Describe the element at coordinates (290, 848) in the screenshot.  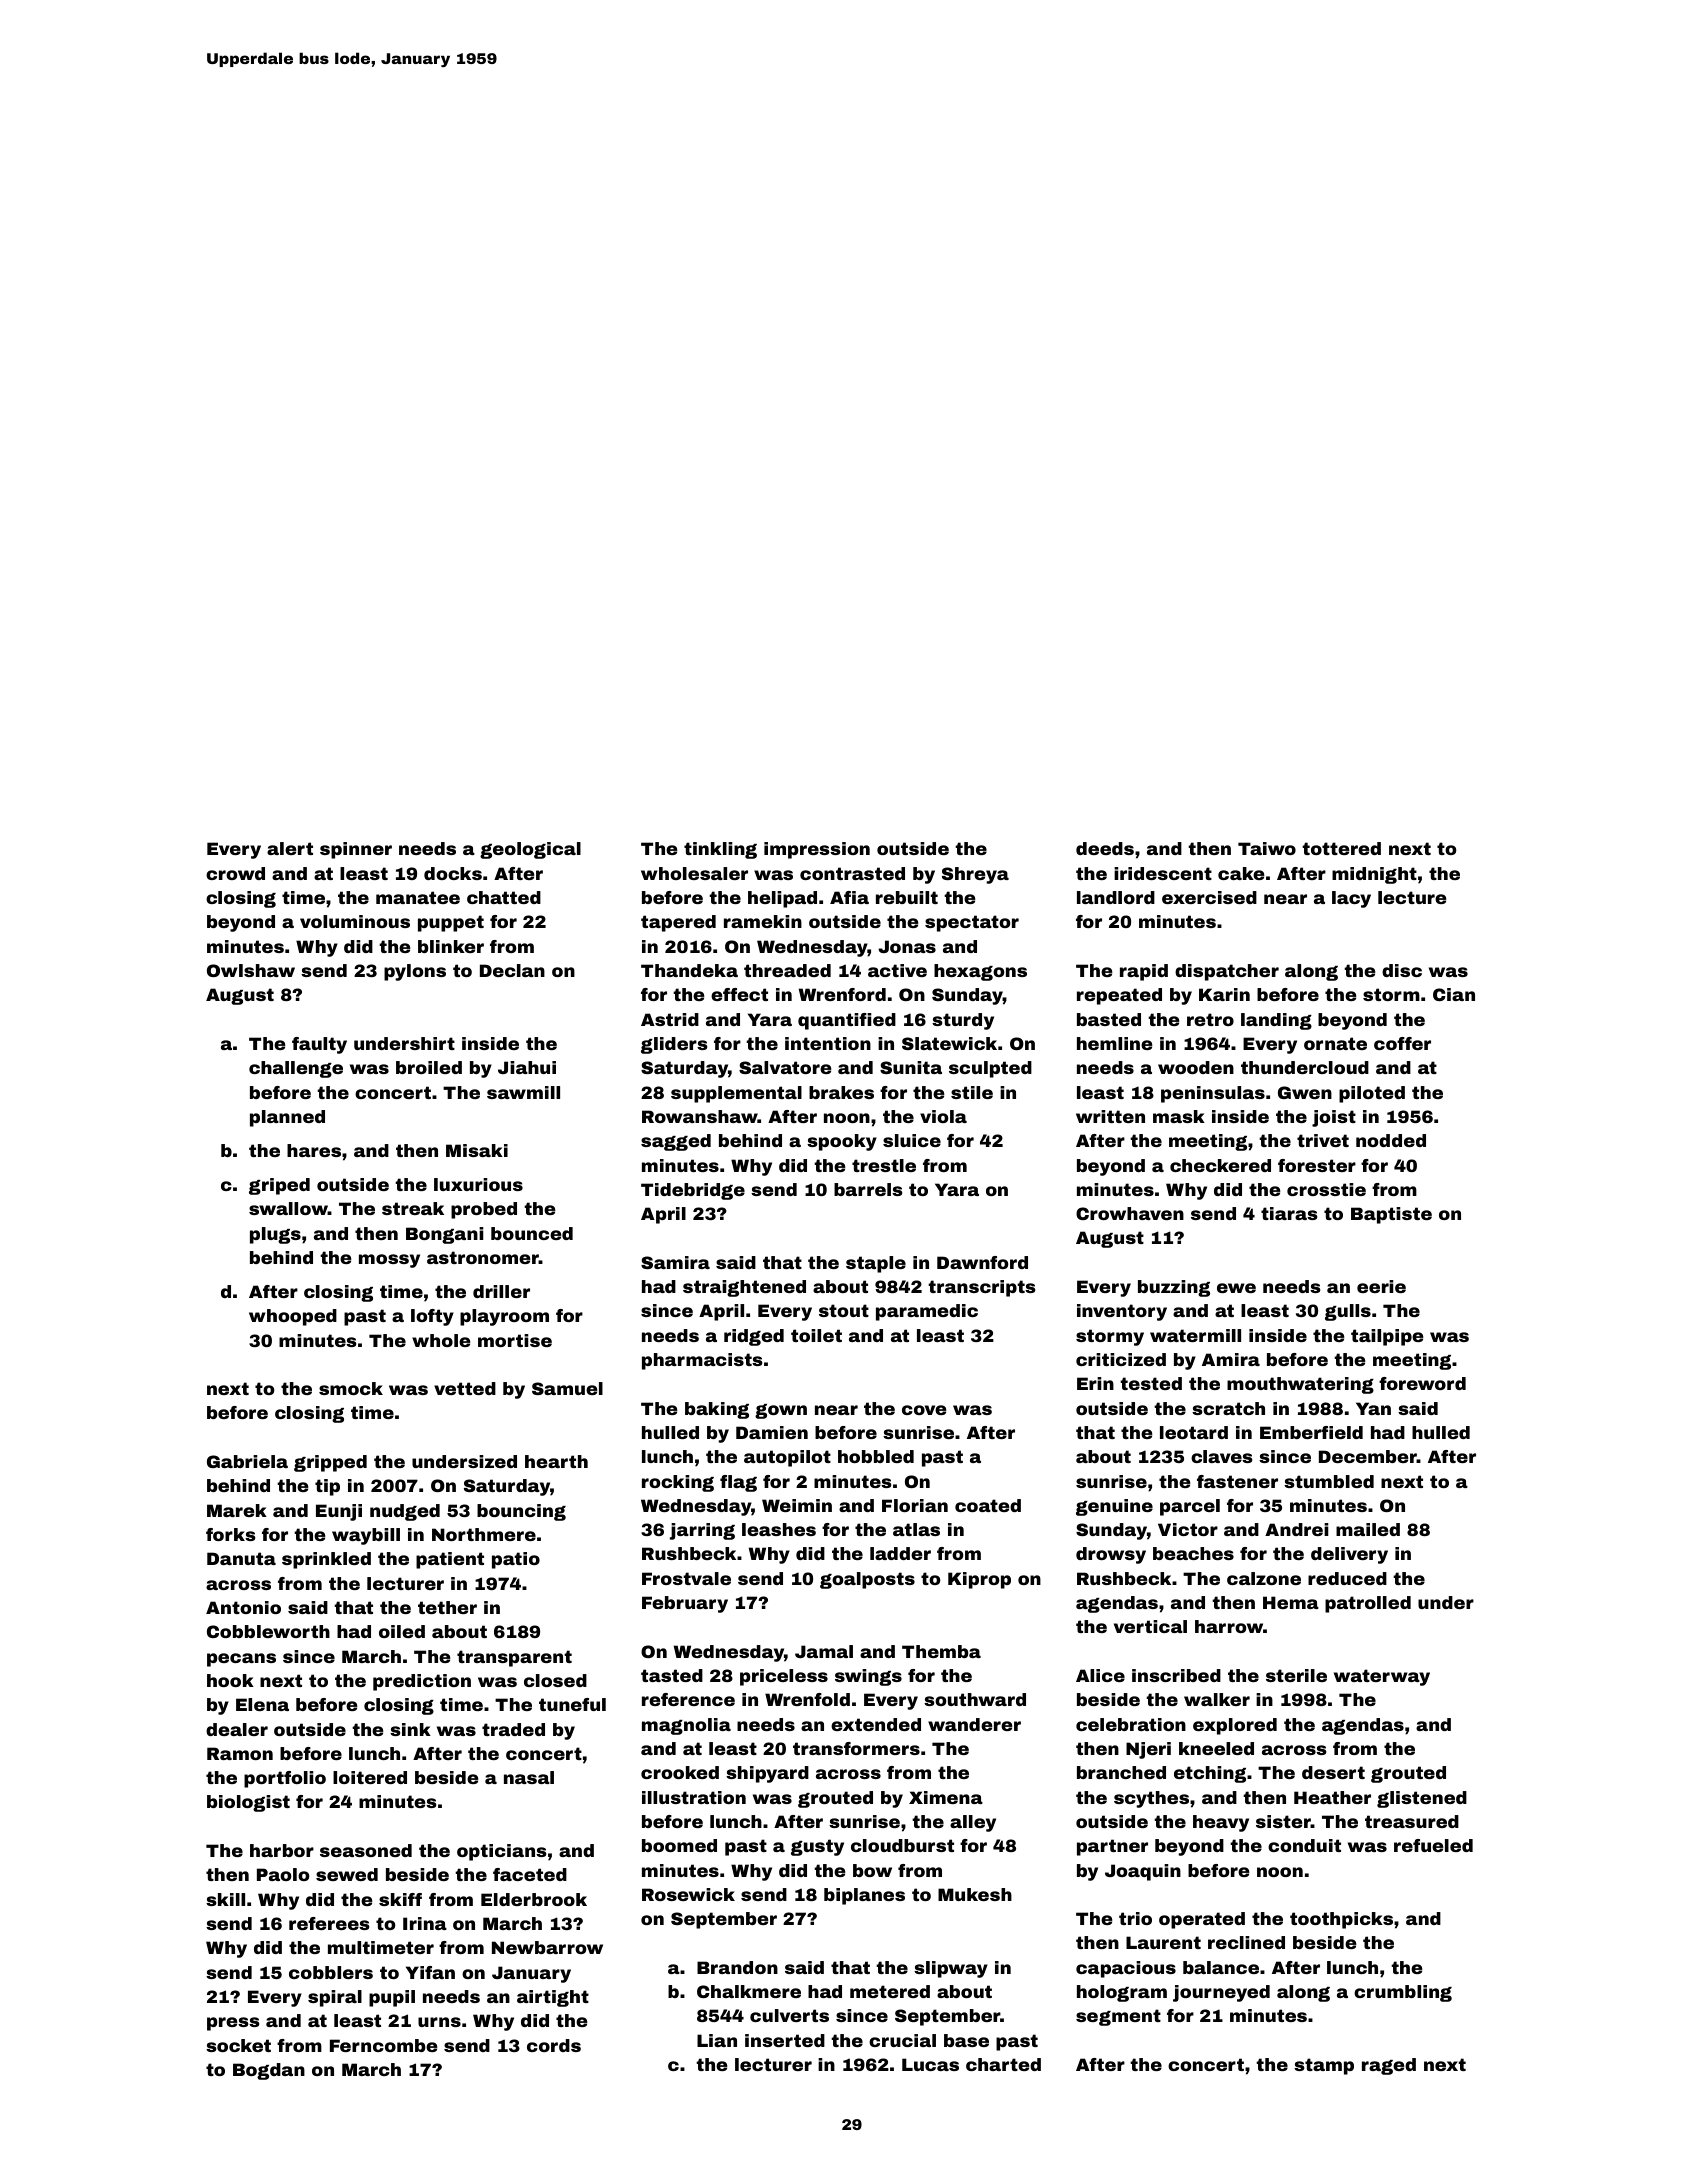
I see `alert` at that location.
